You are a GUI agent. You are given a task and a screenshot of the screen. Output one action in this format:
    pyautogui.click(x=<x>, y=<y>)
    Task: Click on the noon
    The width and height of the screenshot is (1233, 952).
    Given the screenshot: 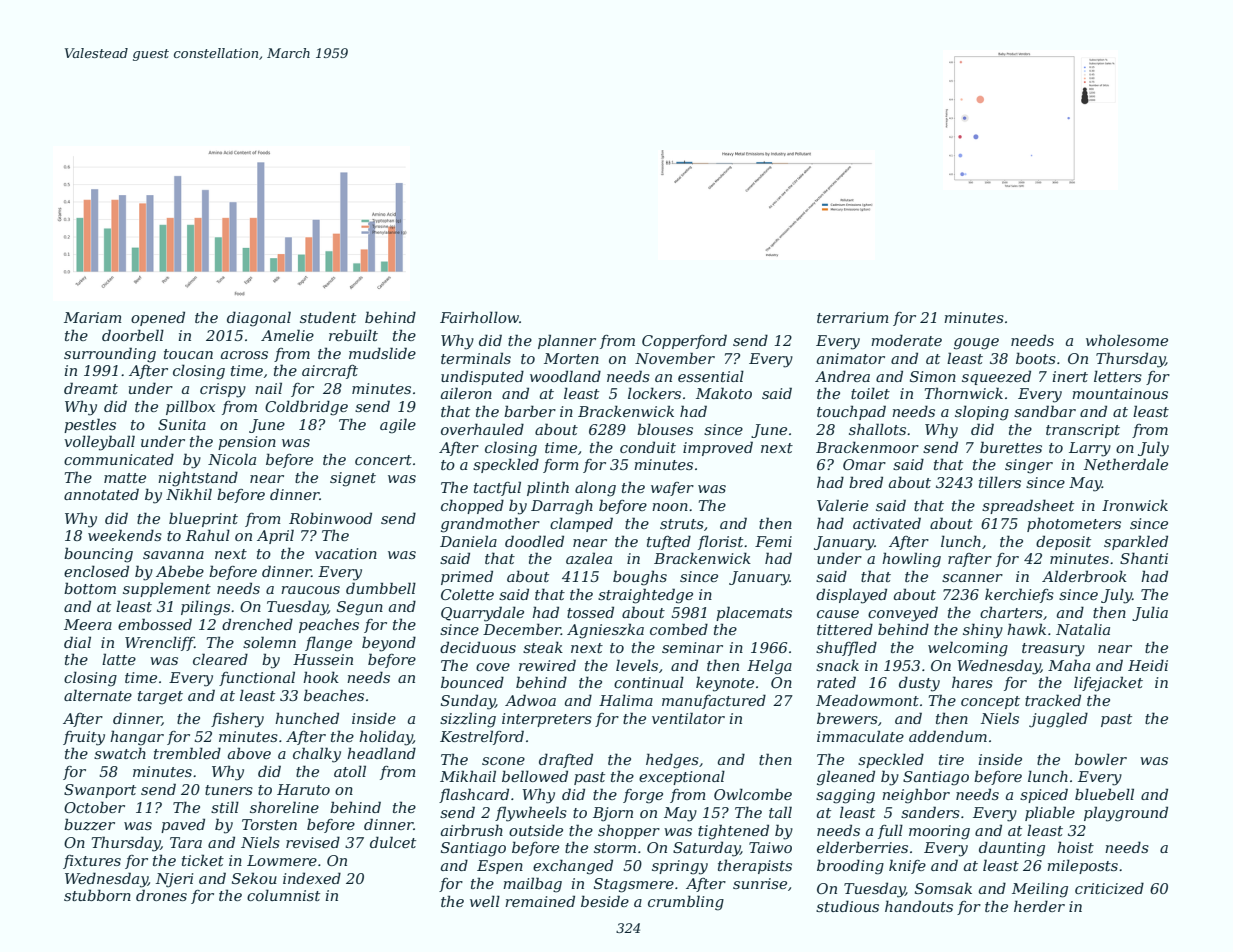 What is the action you would take?
    pyautogui.click(x=670, y=507)
